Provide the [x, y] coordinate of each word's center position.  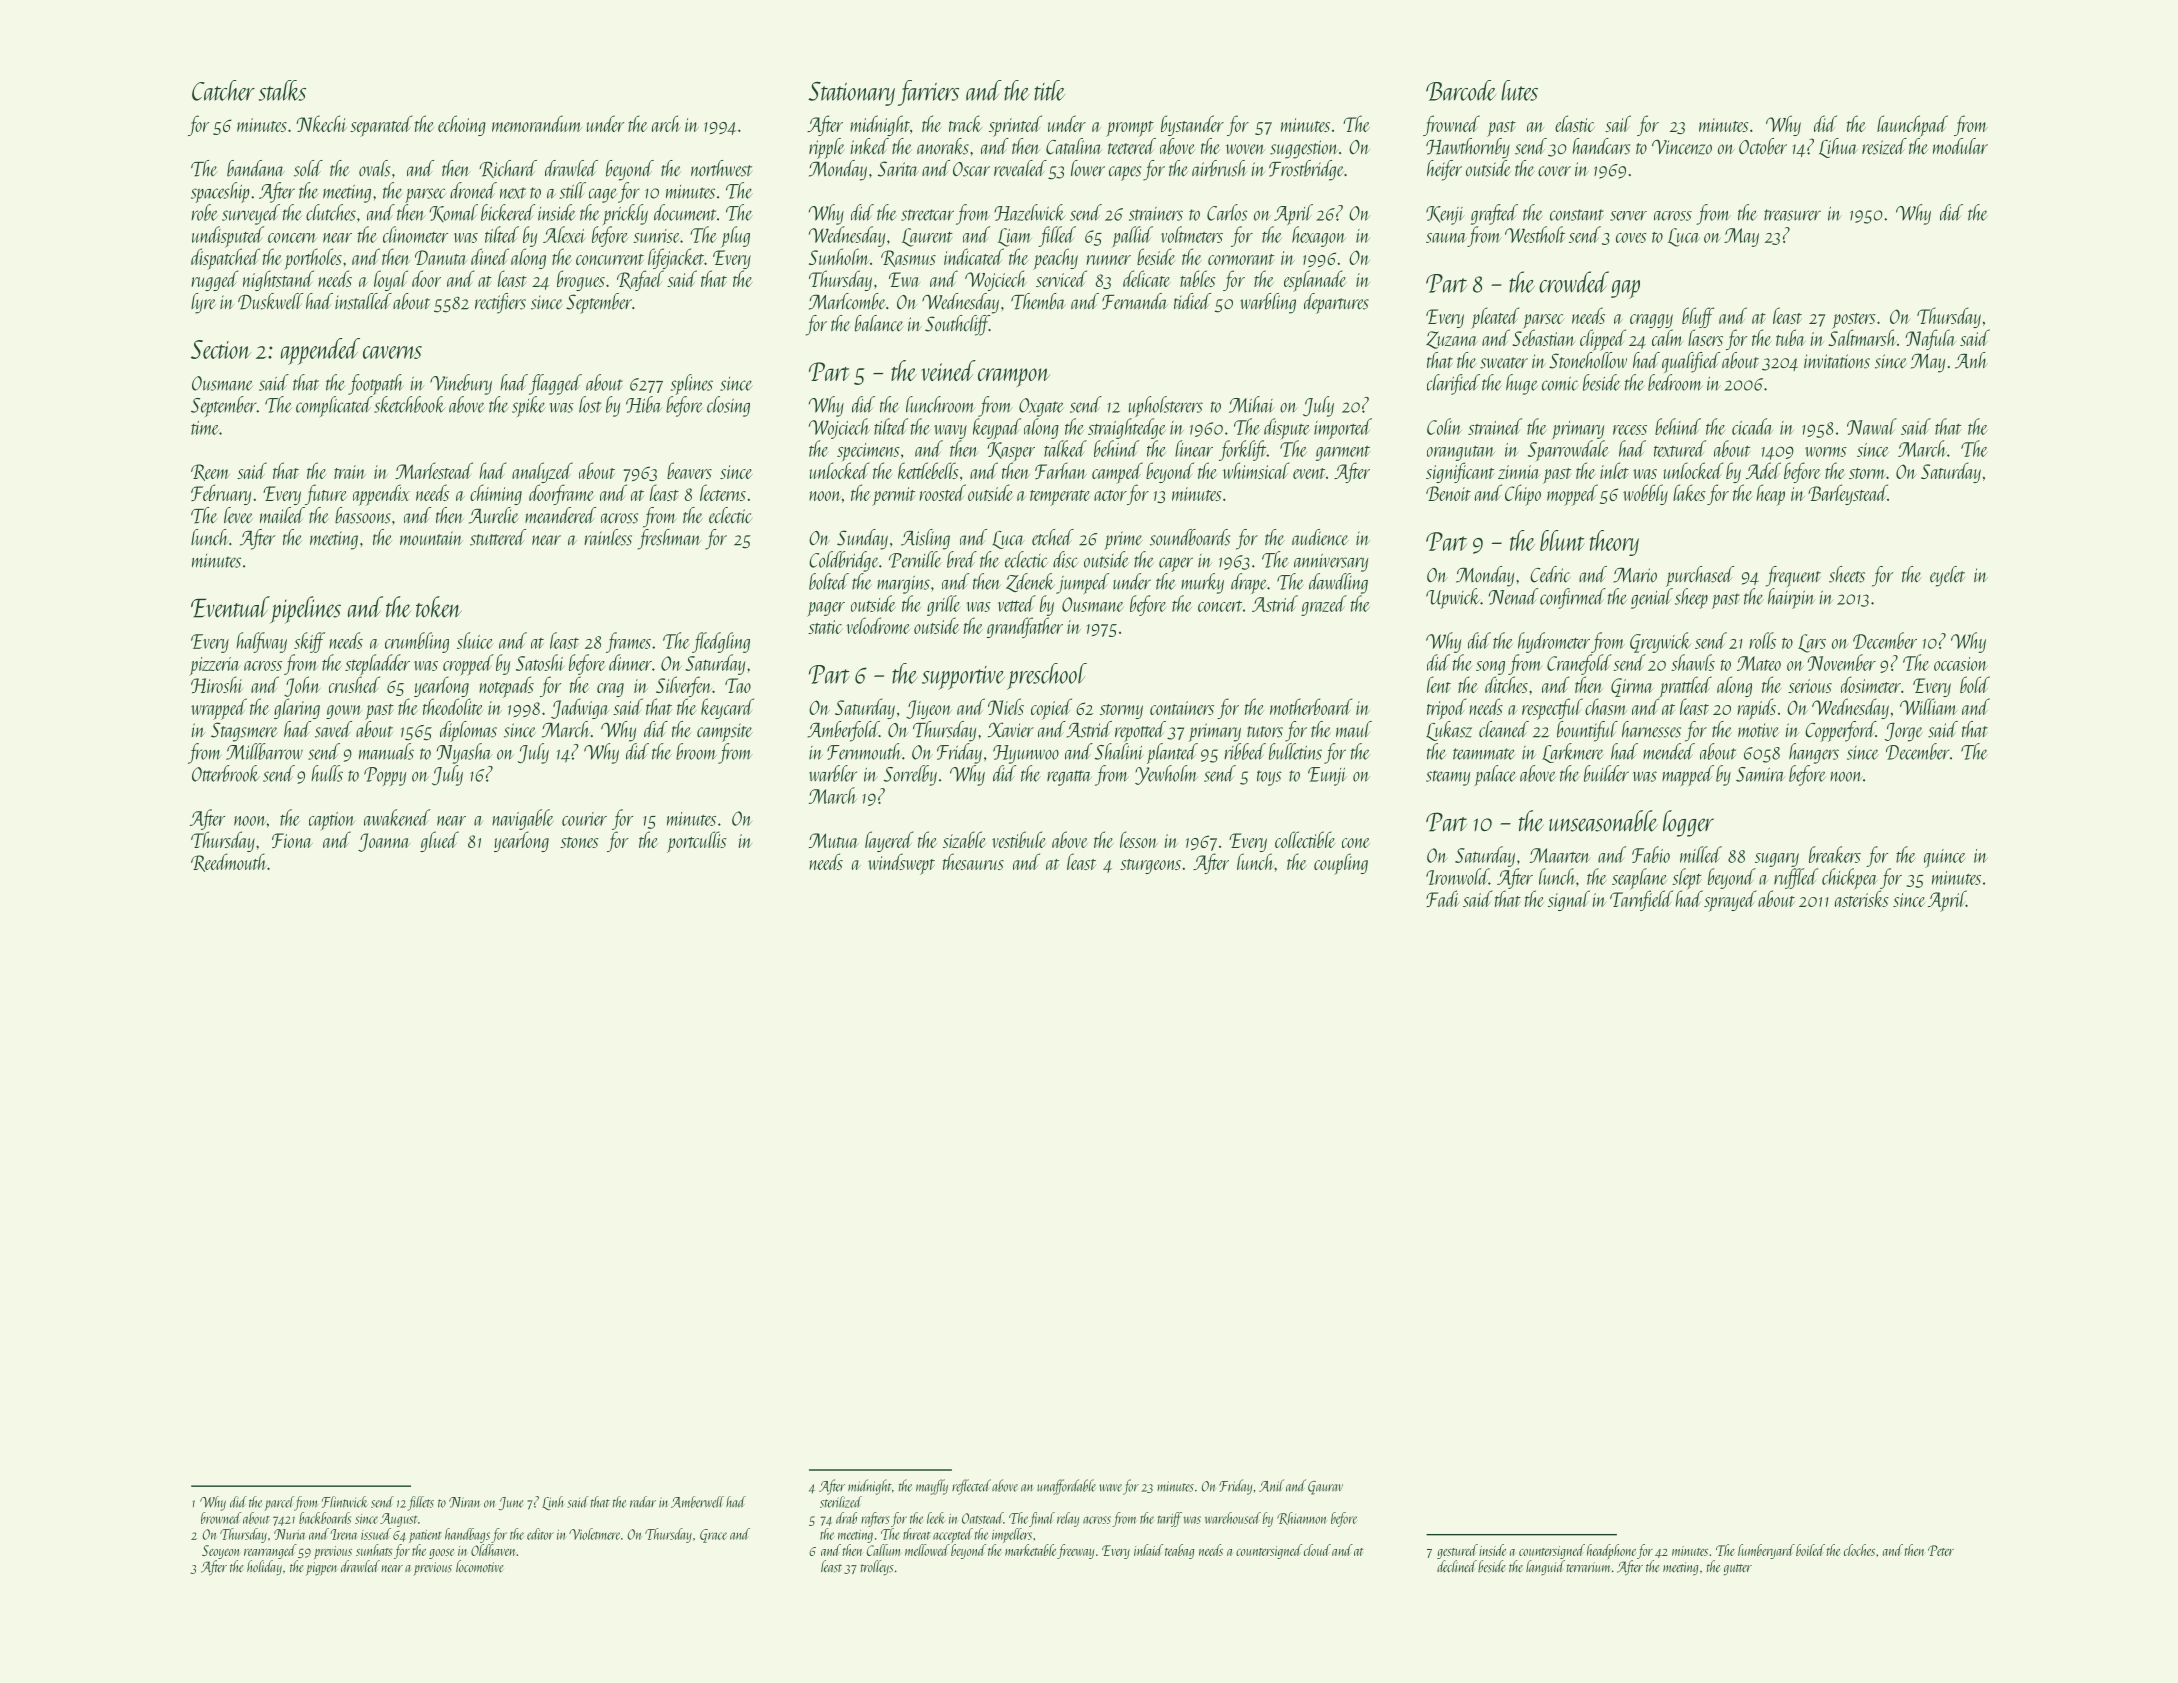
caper [1176, 564]
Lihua [1838, 148]
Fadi [1442, 898]
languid [1545, 1567]
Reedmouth [229, 862]
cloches [1859, 1550]
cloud [1317, 1550]
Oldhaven [494, 1550]
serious [1810, 686]
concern [292, 238]
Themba [1038, 301]
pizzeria [214, 666]
